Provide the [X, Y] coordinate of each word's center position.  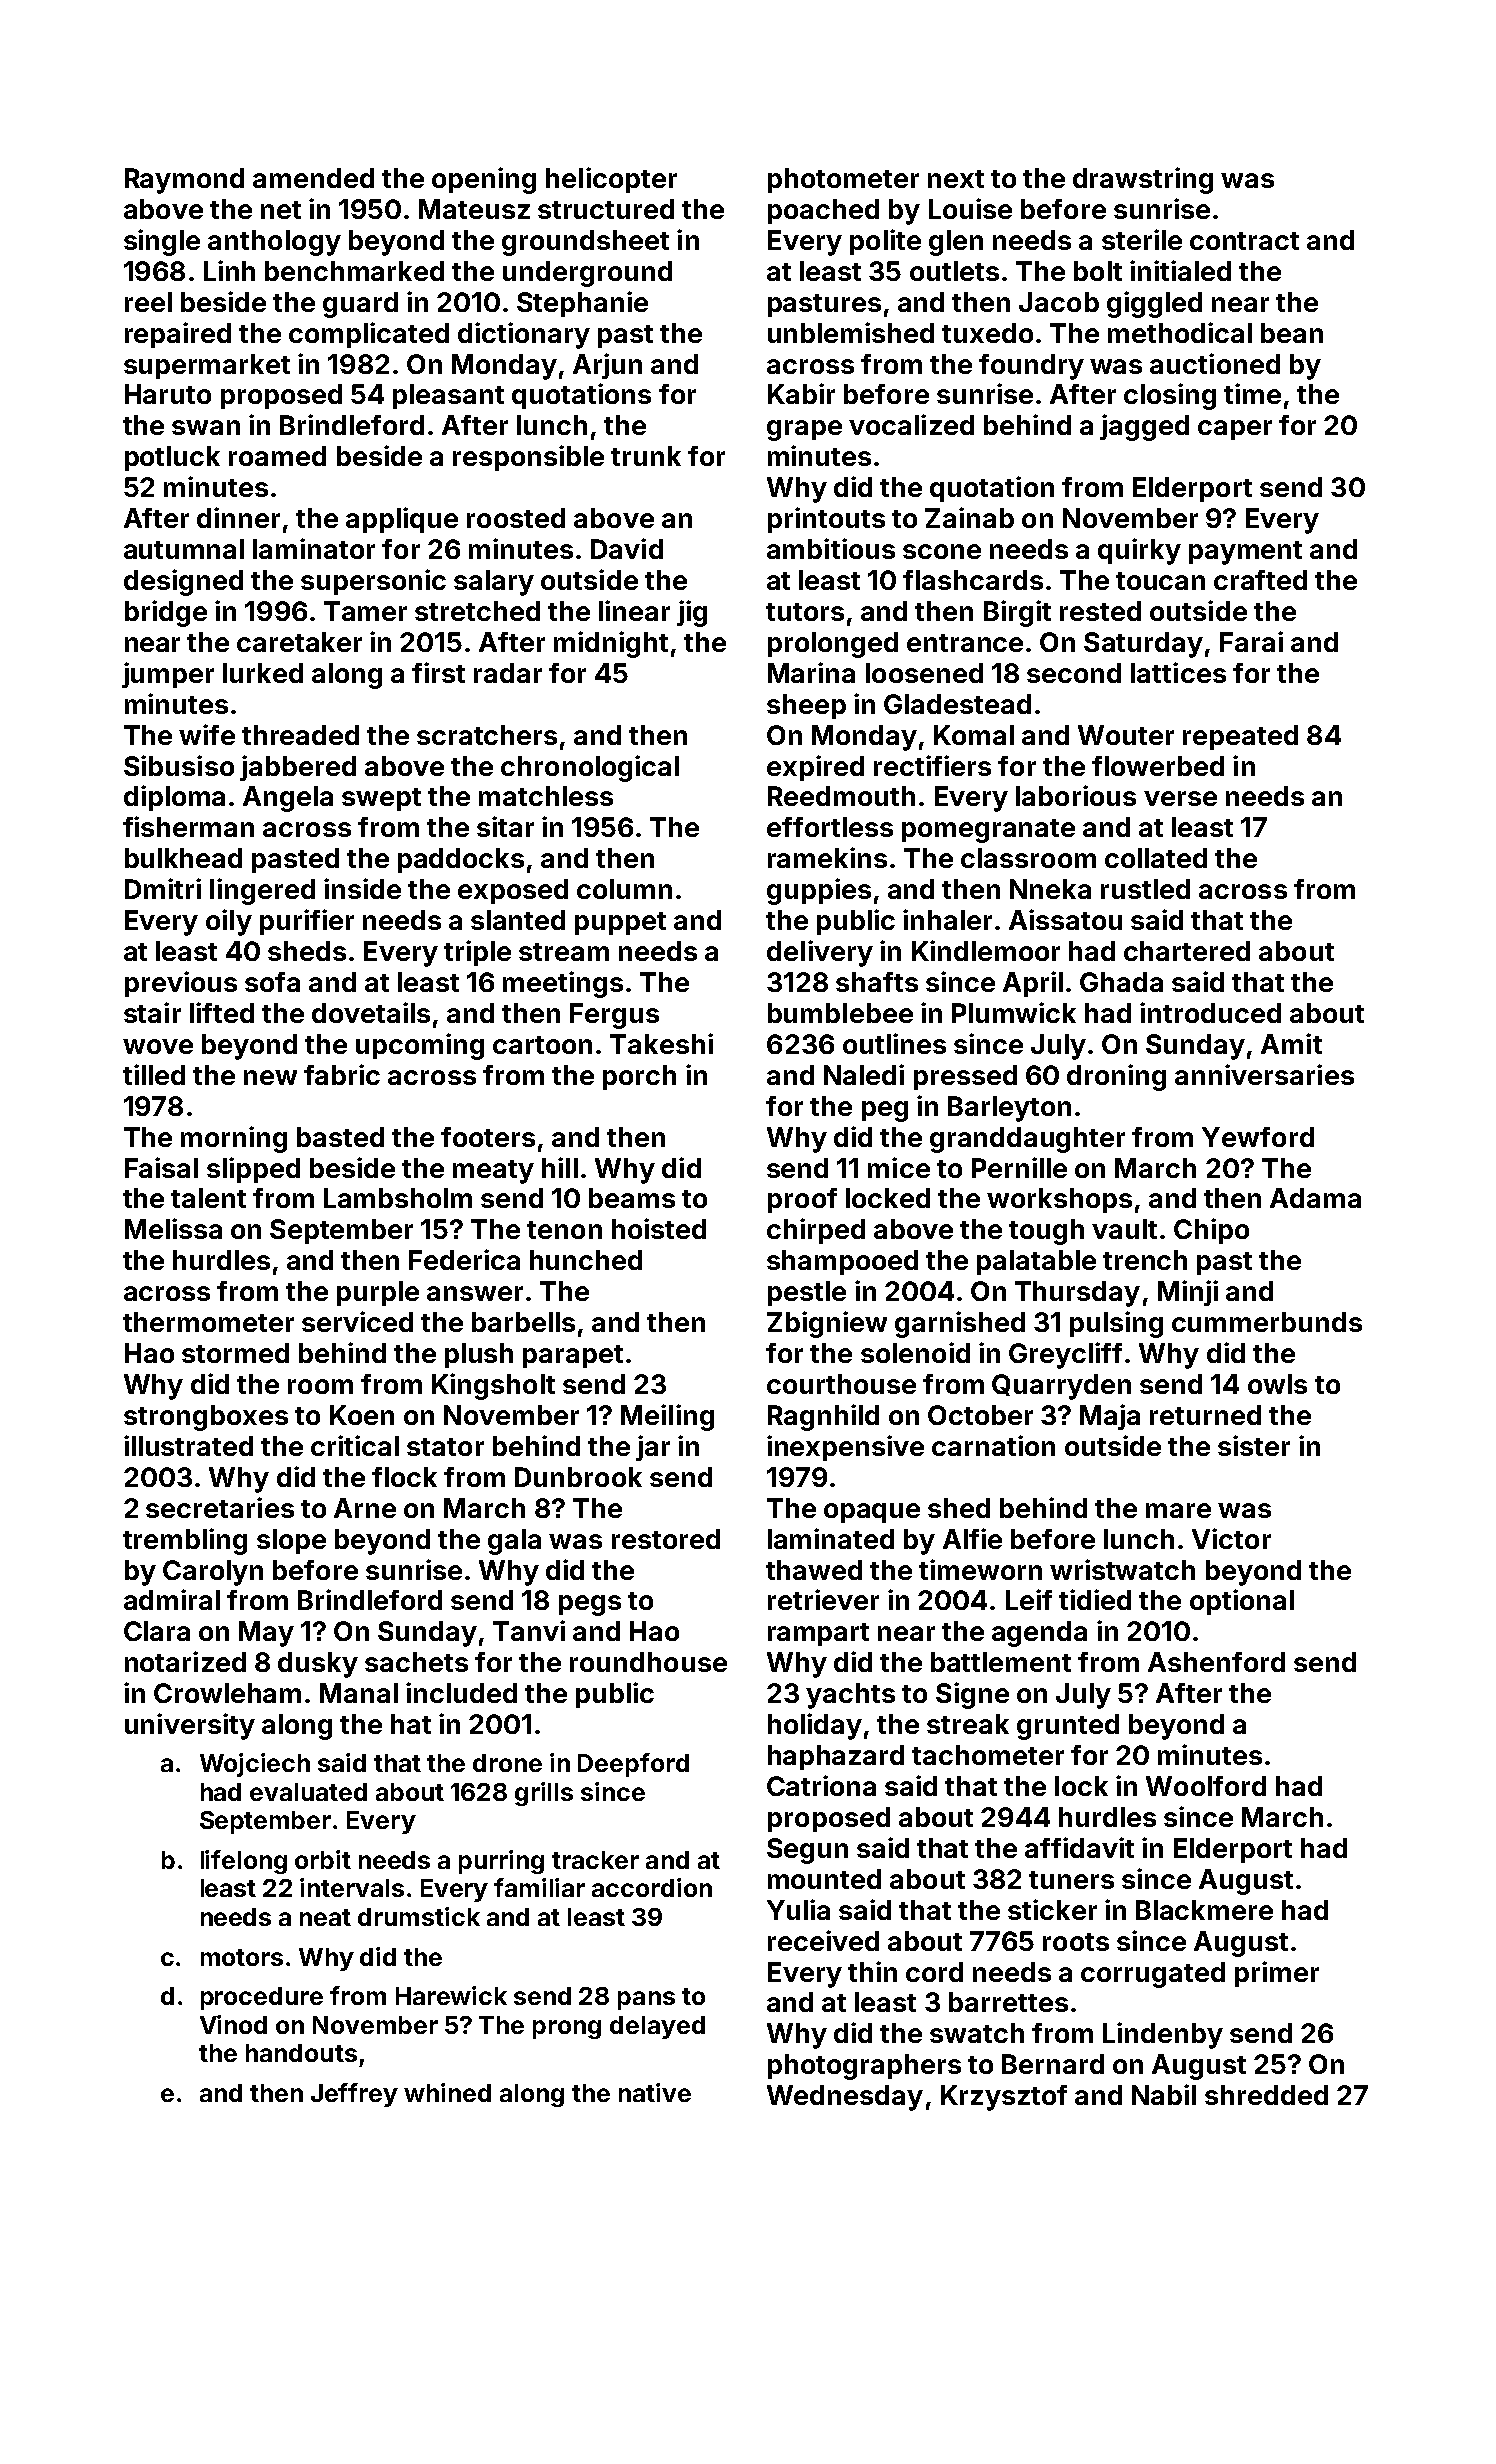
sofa [272, 982]
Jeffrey [354, 2095]
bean [1292, 333]
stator [445, 1447]
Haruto [168, 394]
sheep [806, 706]
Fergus [614, 1016]
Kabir [801, 393]
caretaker [299, 642]
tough [1046, 1232]
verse [1180, 798]
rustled [1145, 889]
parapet [573, 1356]
